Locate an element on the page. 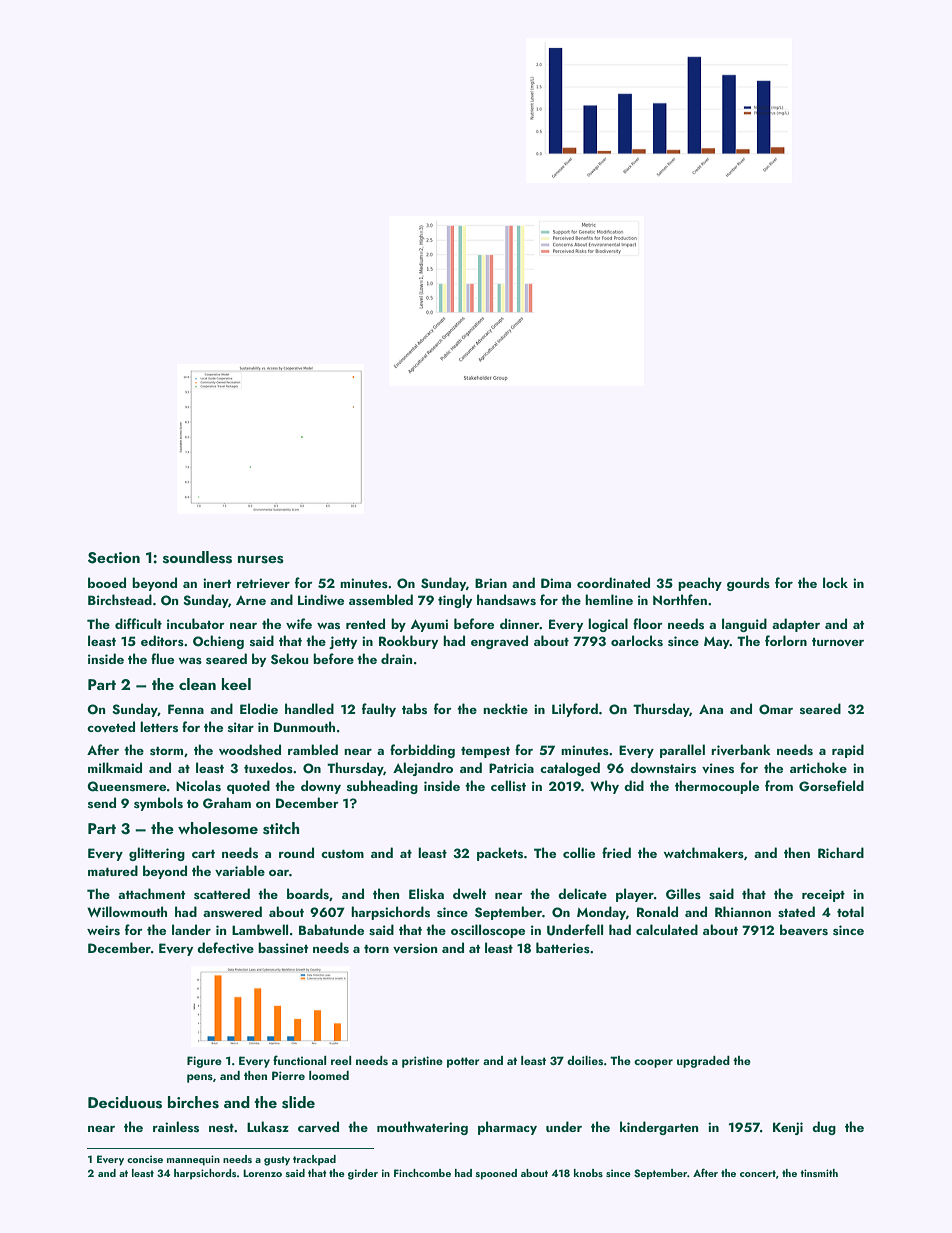 The width and height of the document is (952, 1233). Patricia is located at coordinates (511, 768).
